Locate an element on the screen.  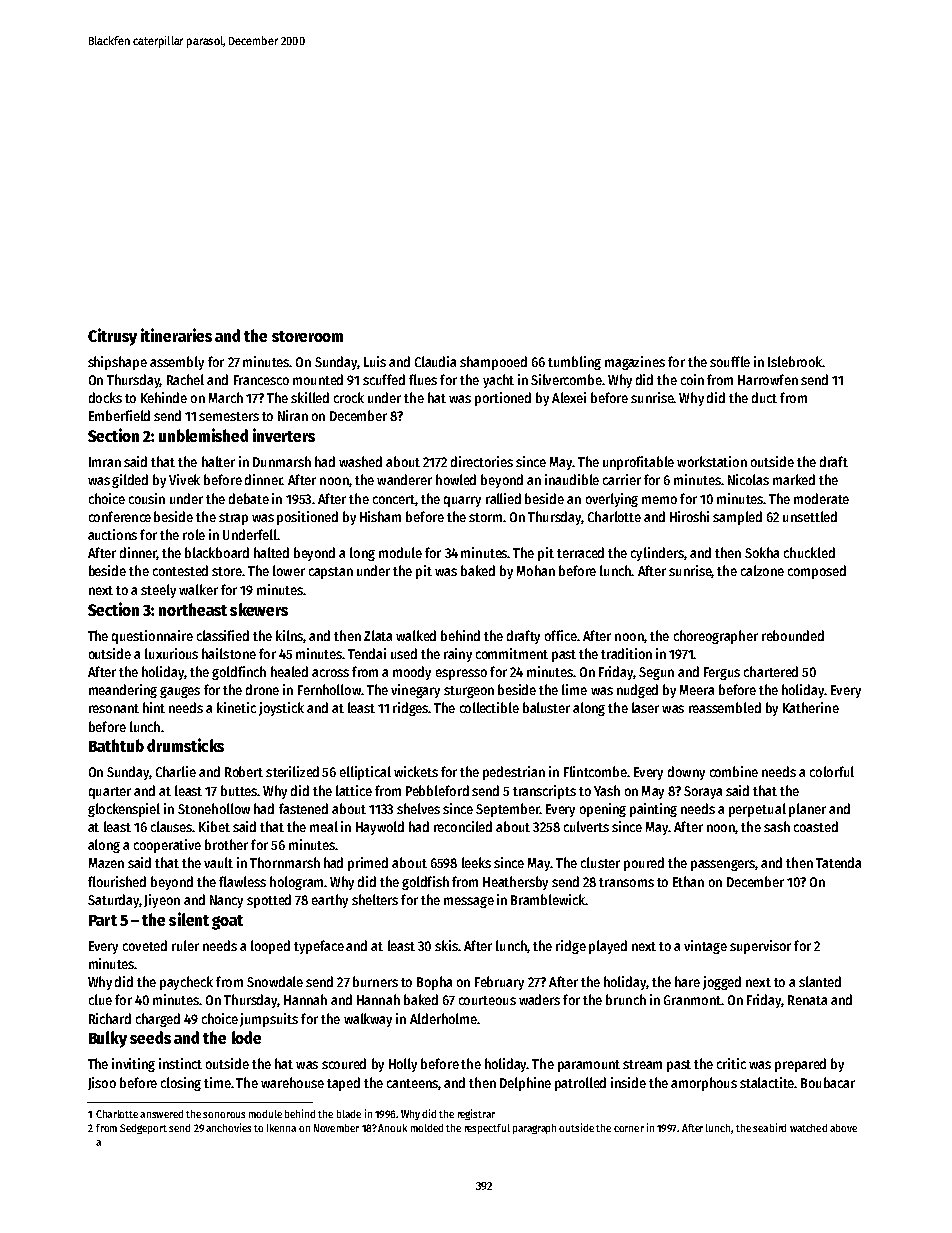
shampooed is located at coordinates (493, 363).
